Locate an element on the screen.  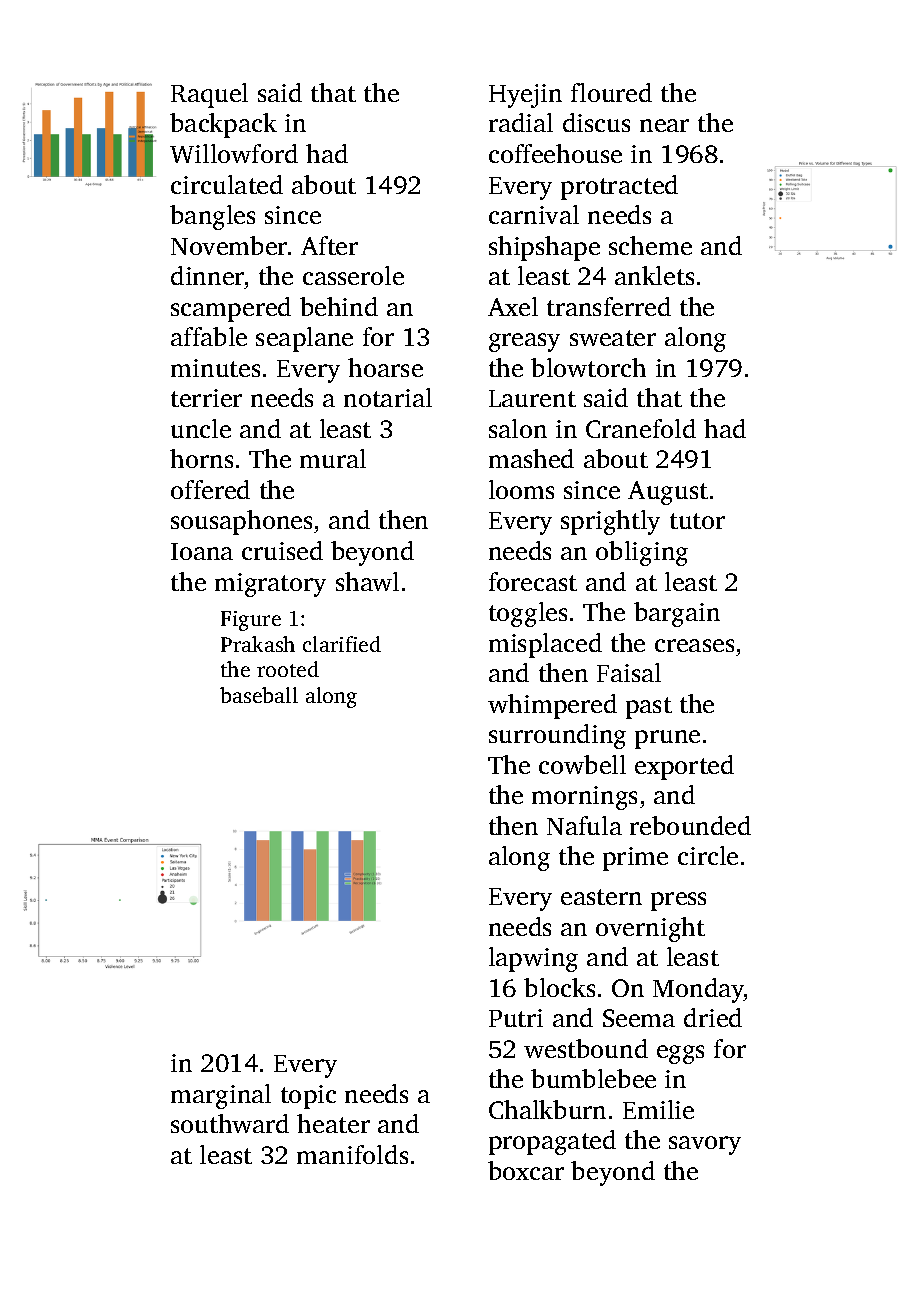
mornings is located at coordinates (584, 798).
